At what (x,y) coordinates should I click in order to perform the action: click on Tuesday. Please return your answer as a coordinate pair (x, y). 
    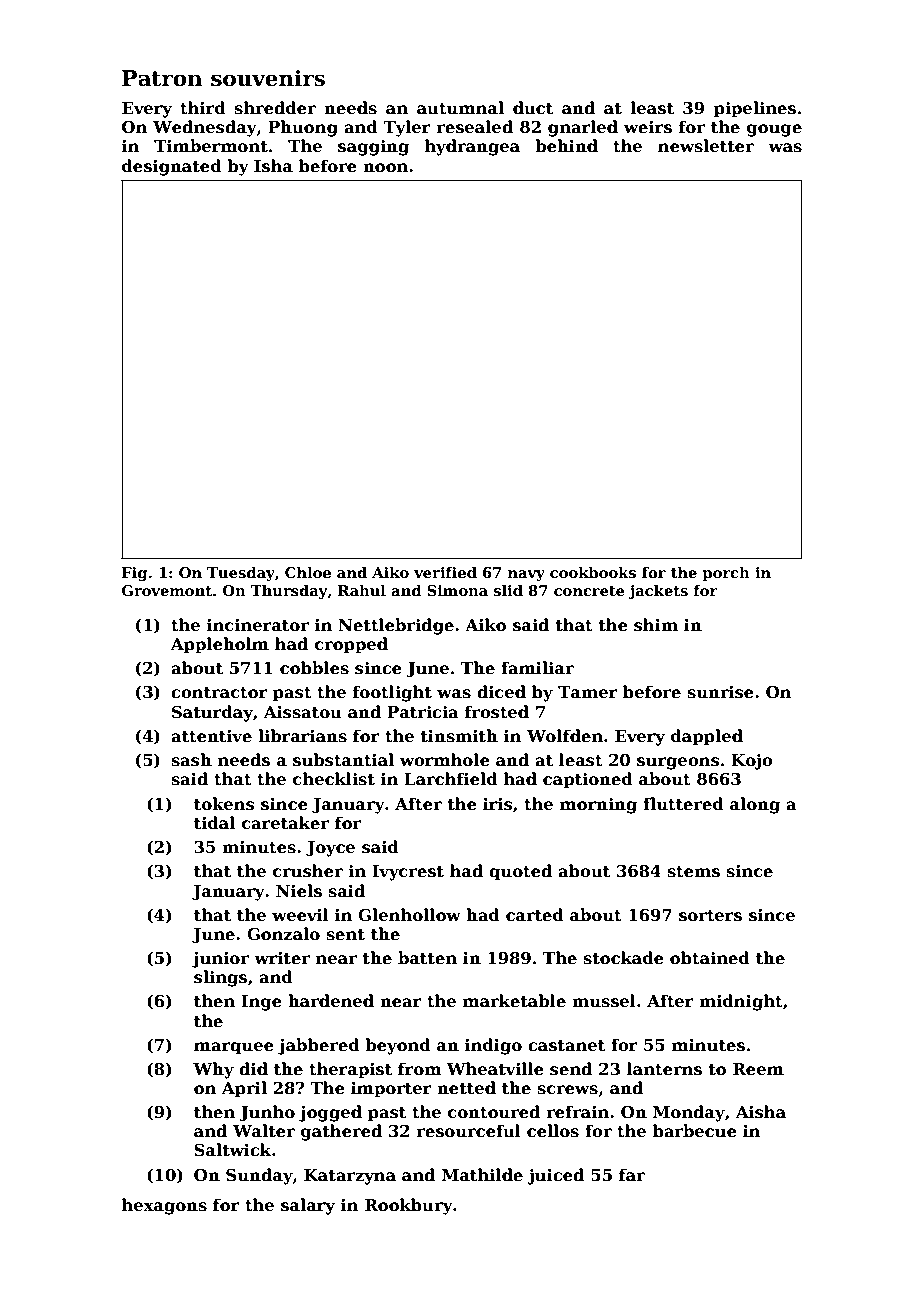
    Looking at the image, I should click on (241, 573).
